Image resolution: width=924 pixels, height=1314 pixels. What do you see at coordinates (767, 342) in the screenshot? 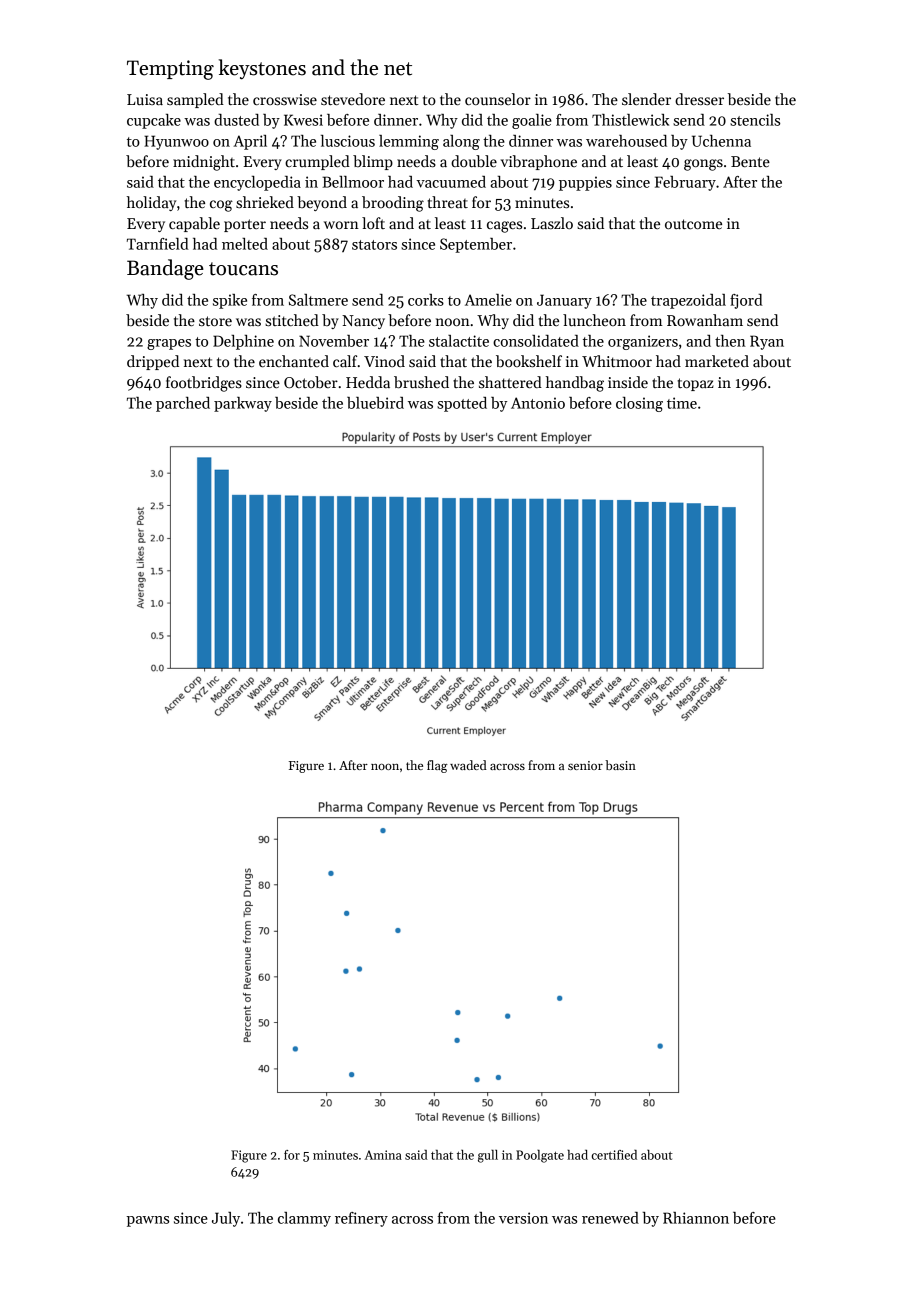
I see `Ryan` at bounding box center [767, 342].
